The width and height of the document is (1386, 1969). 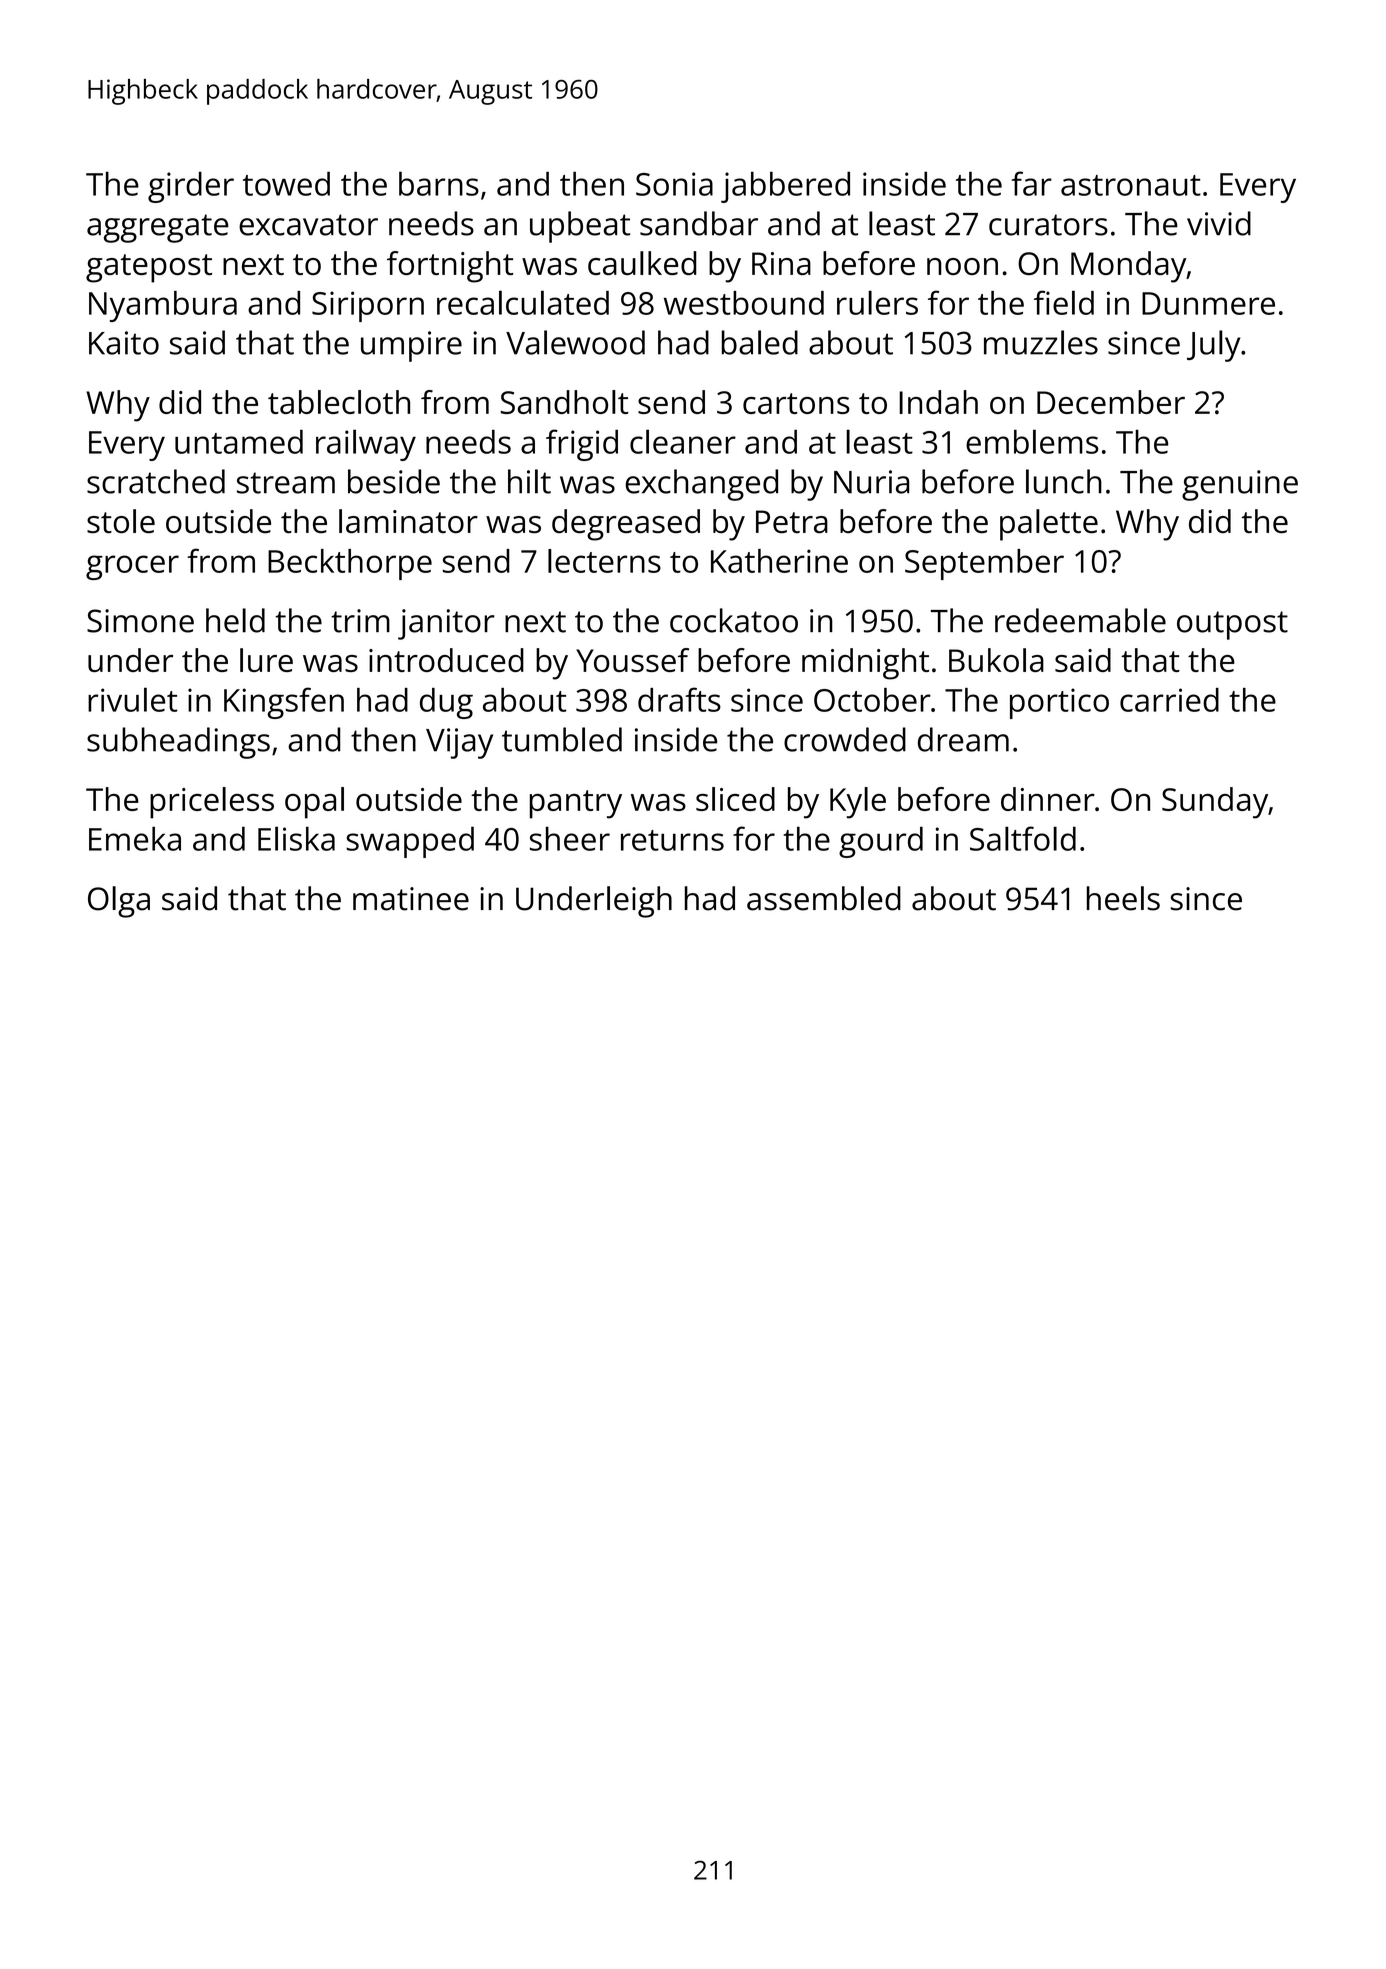 I want to click on Katherine, so click(x=779, y=561).
